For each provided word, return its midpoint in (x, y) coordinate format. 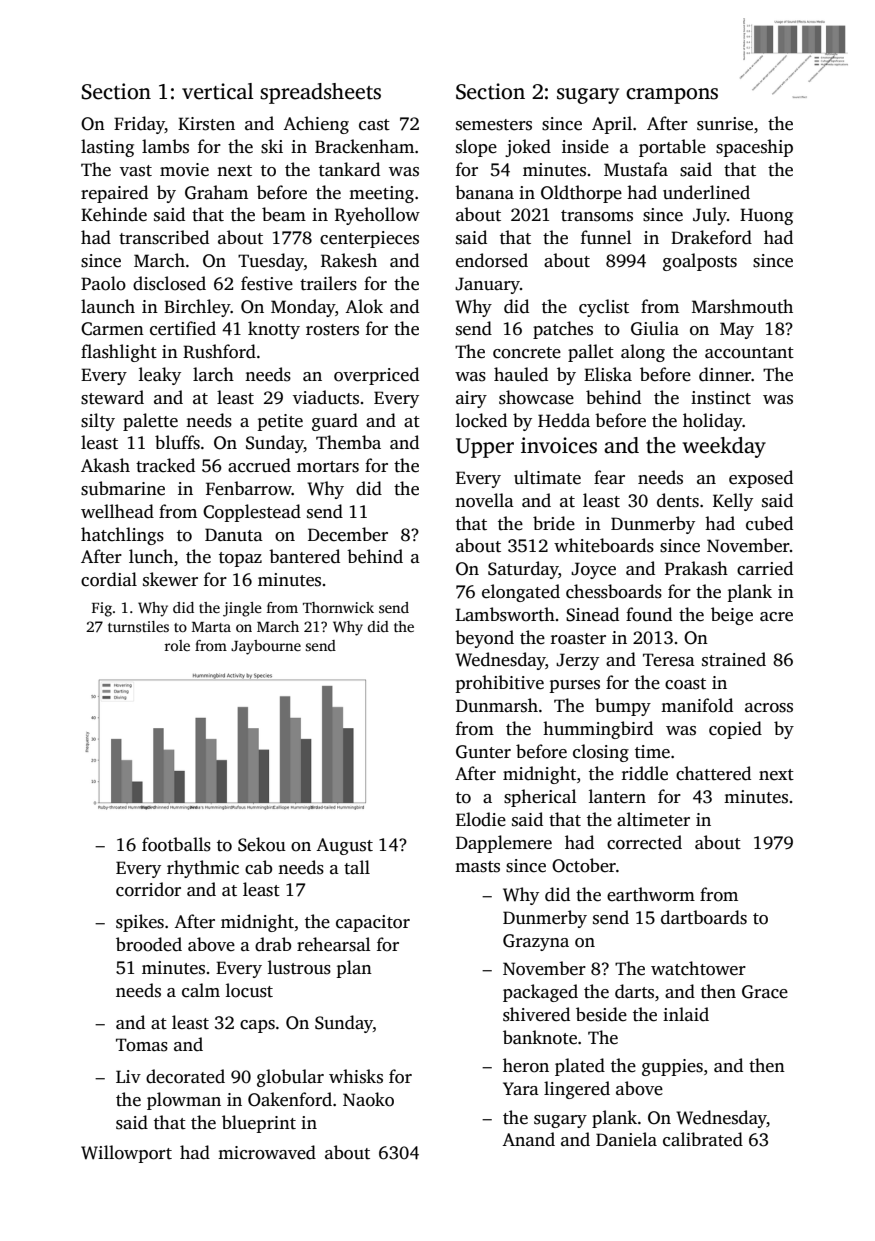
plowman (184, 1101)
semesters (494, 125)
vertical (218, 91)
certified (183, 328)
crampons (672, 96)
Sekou (262, 844)
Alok (364, 306)
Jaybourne (266, 647)
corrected (644, 842)
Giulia (655, 328)
